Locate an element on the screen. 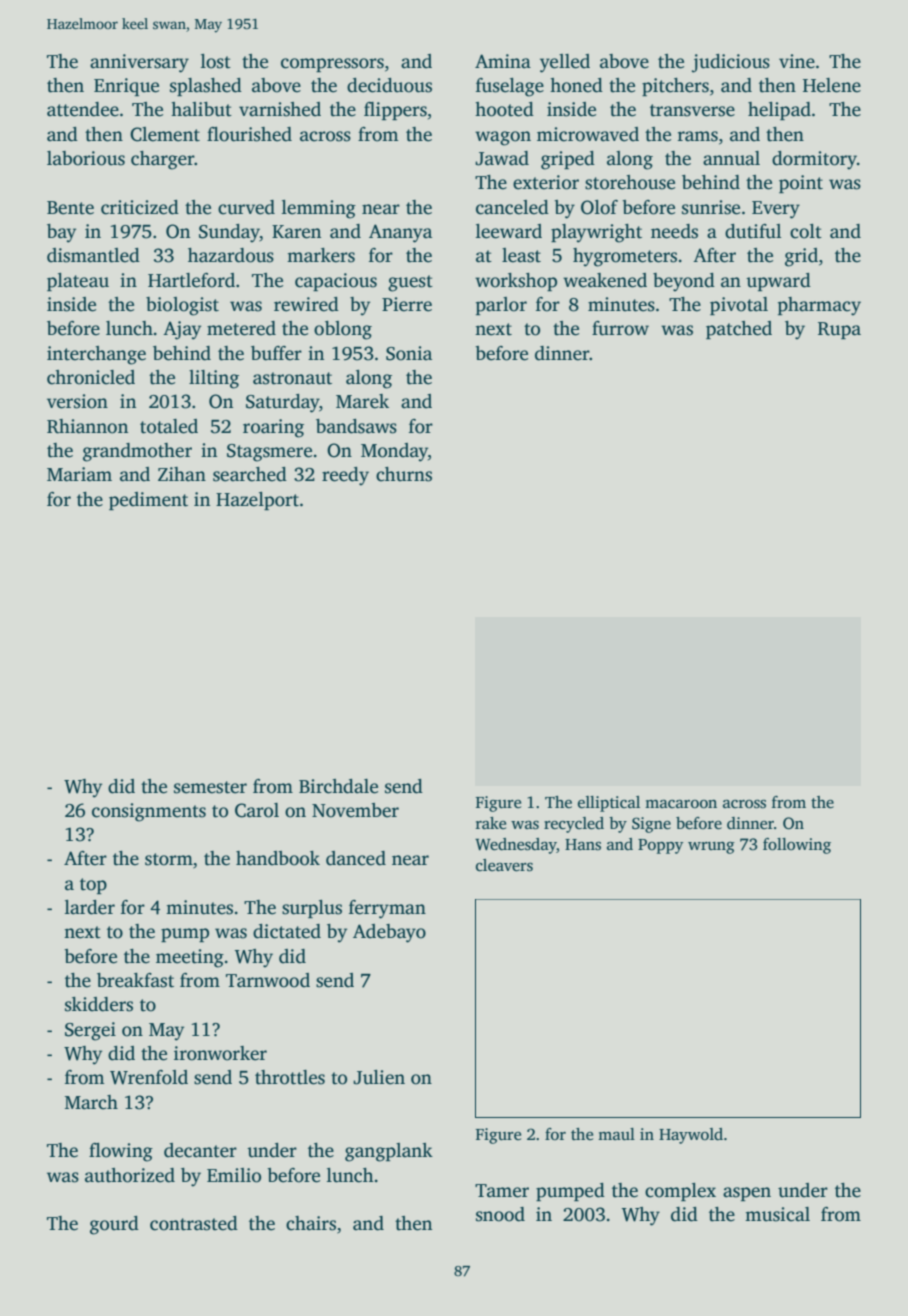  anniversary is located at coordinates (139, 63).
